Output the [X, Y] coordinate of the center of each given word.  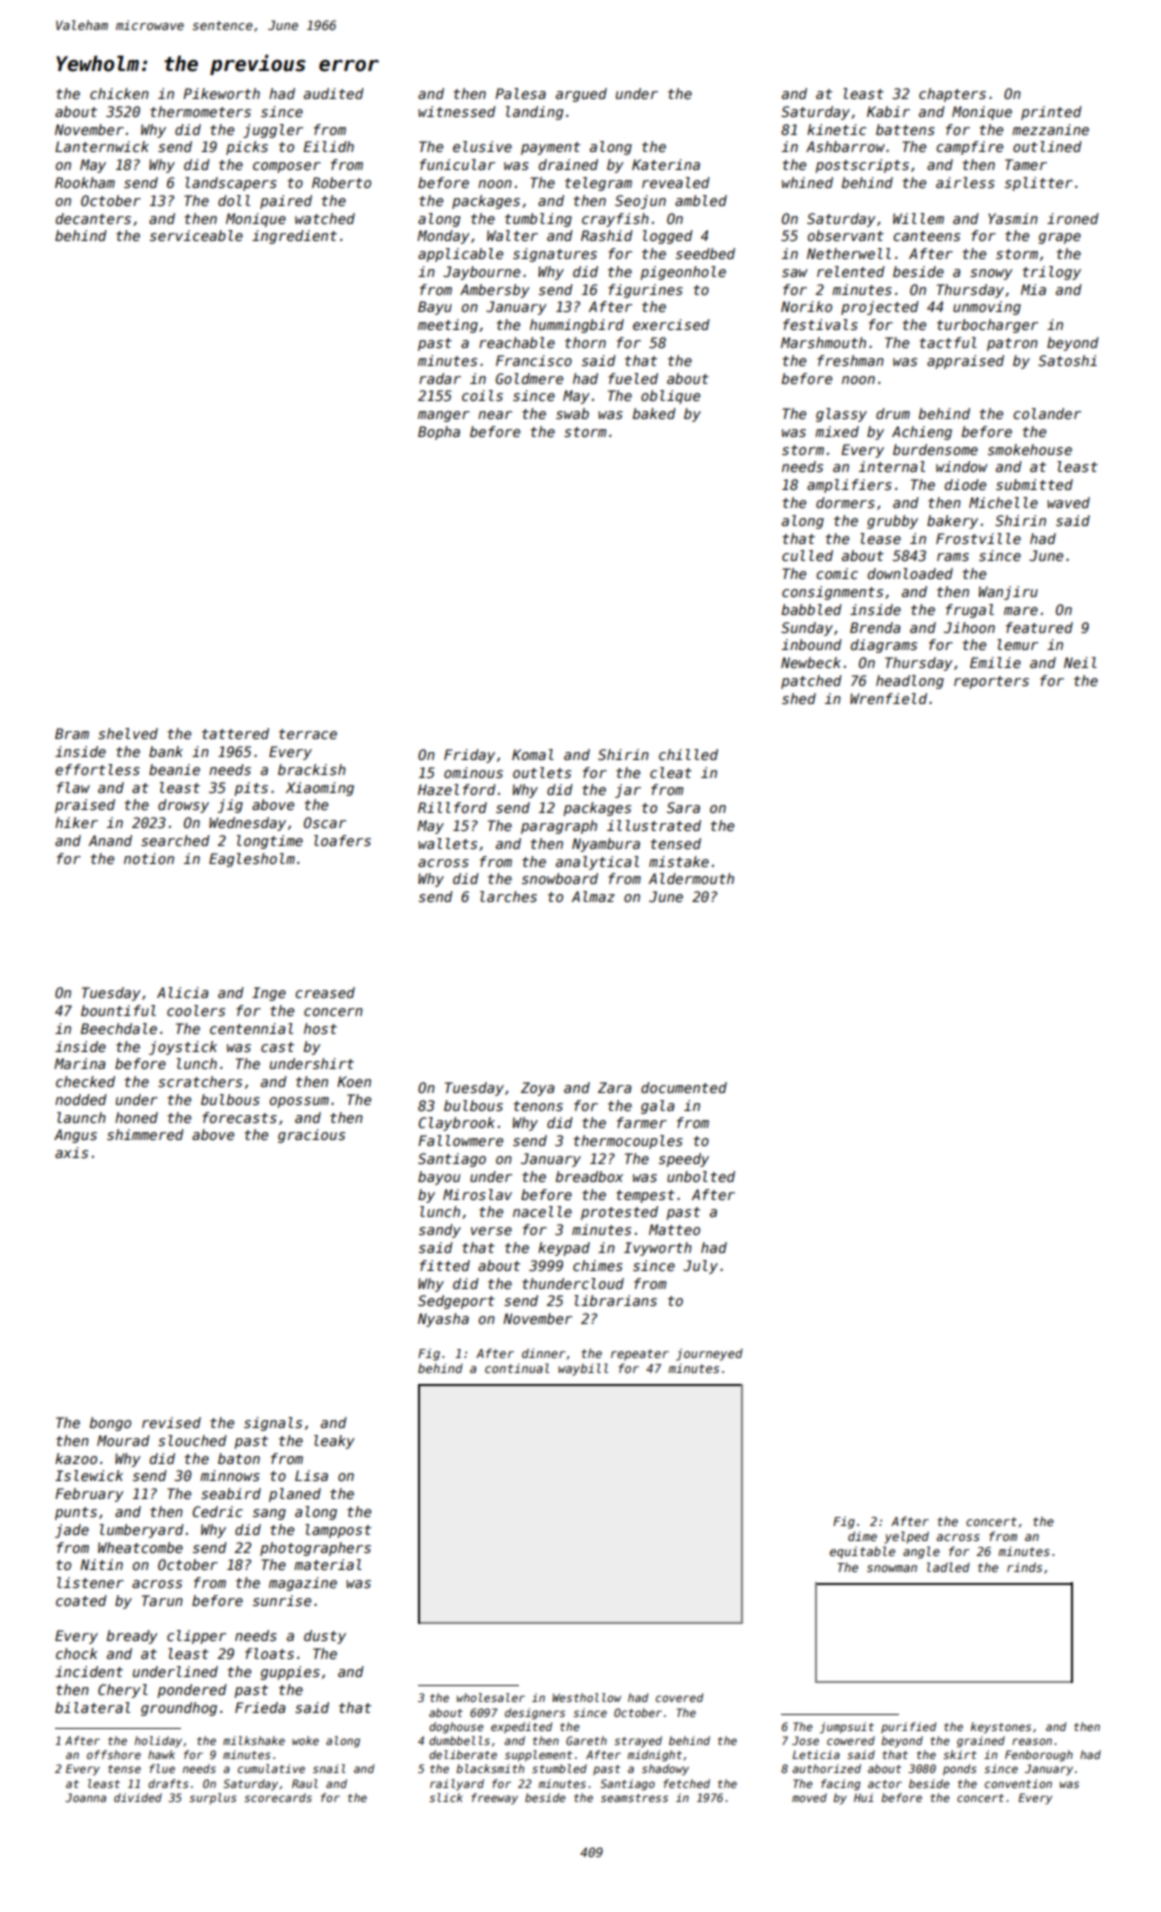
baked [654, 413]
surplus [213, 1798]
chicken [119, 93]
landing [534, 113]
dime [862, 1536]
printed [1051, 113]
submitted [1034, 484]
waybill [583, 1369]
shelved [128, 733]
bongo [110, 1424]
